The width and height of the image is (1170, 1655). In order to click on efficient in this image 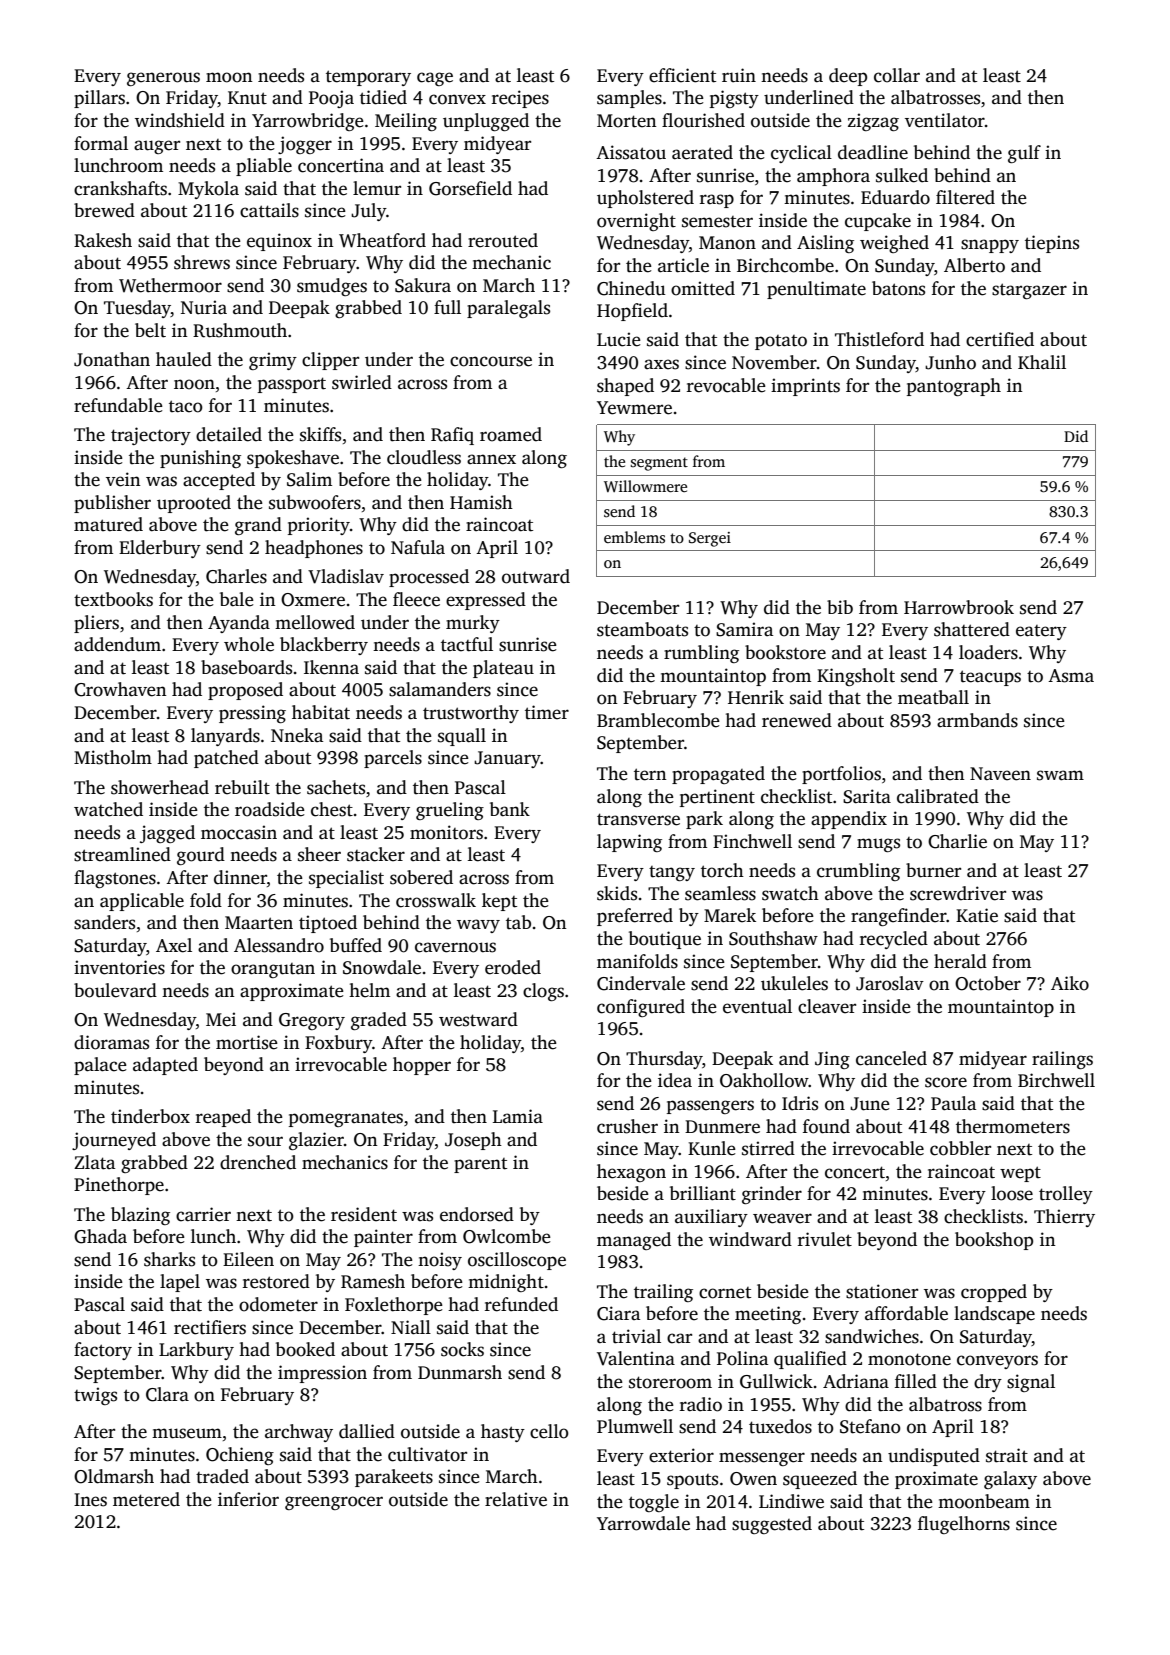, I will do `click(682, 75)`.
